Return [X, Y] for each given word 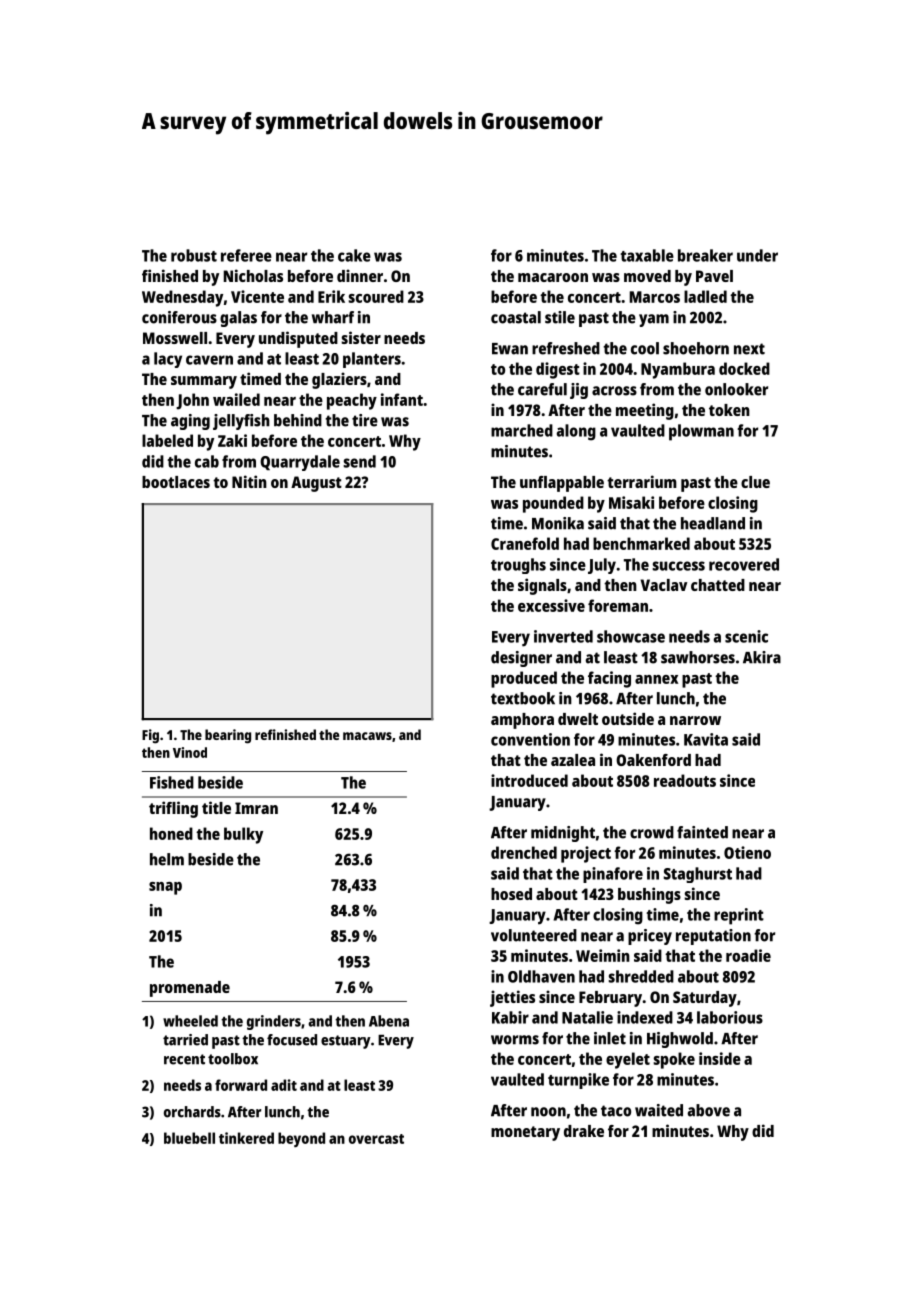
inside [720, 1058]
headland [713, 523]
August [316, 484]
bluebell [189, 1138]
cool [645, 348]
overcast [376, 1139]
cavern [209, 360]
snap [165, 888]
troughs [518, 566]
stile [560, 317]
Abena [389, 1021]
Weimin [603, 955]
